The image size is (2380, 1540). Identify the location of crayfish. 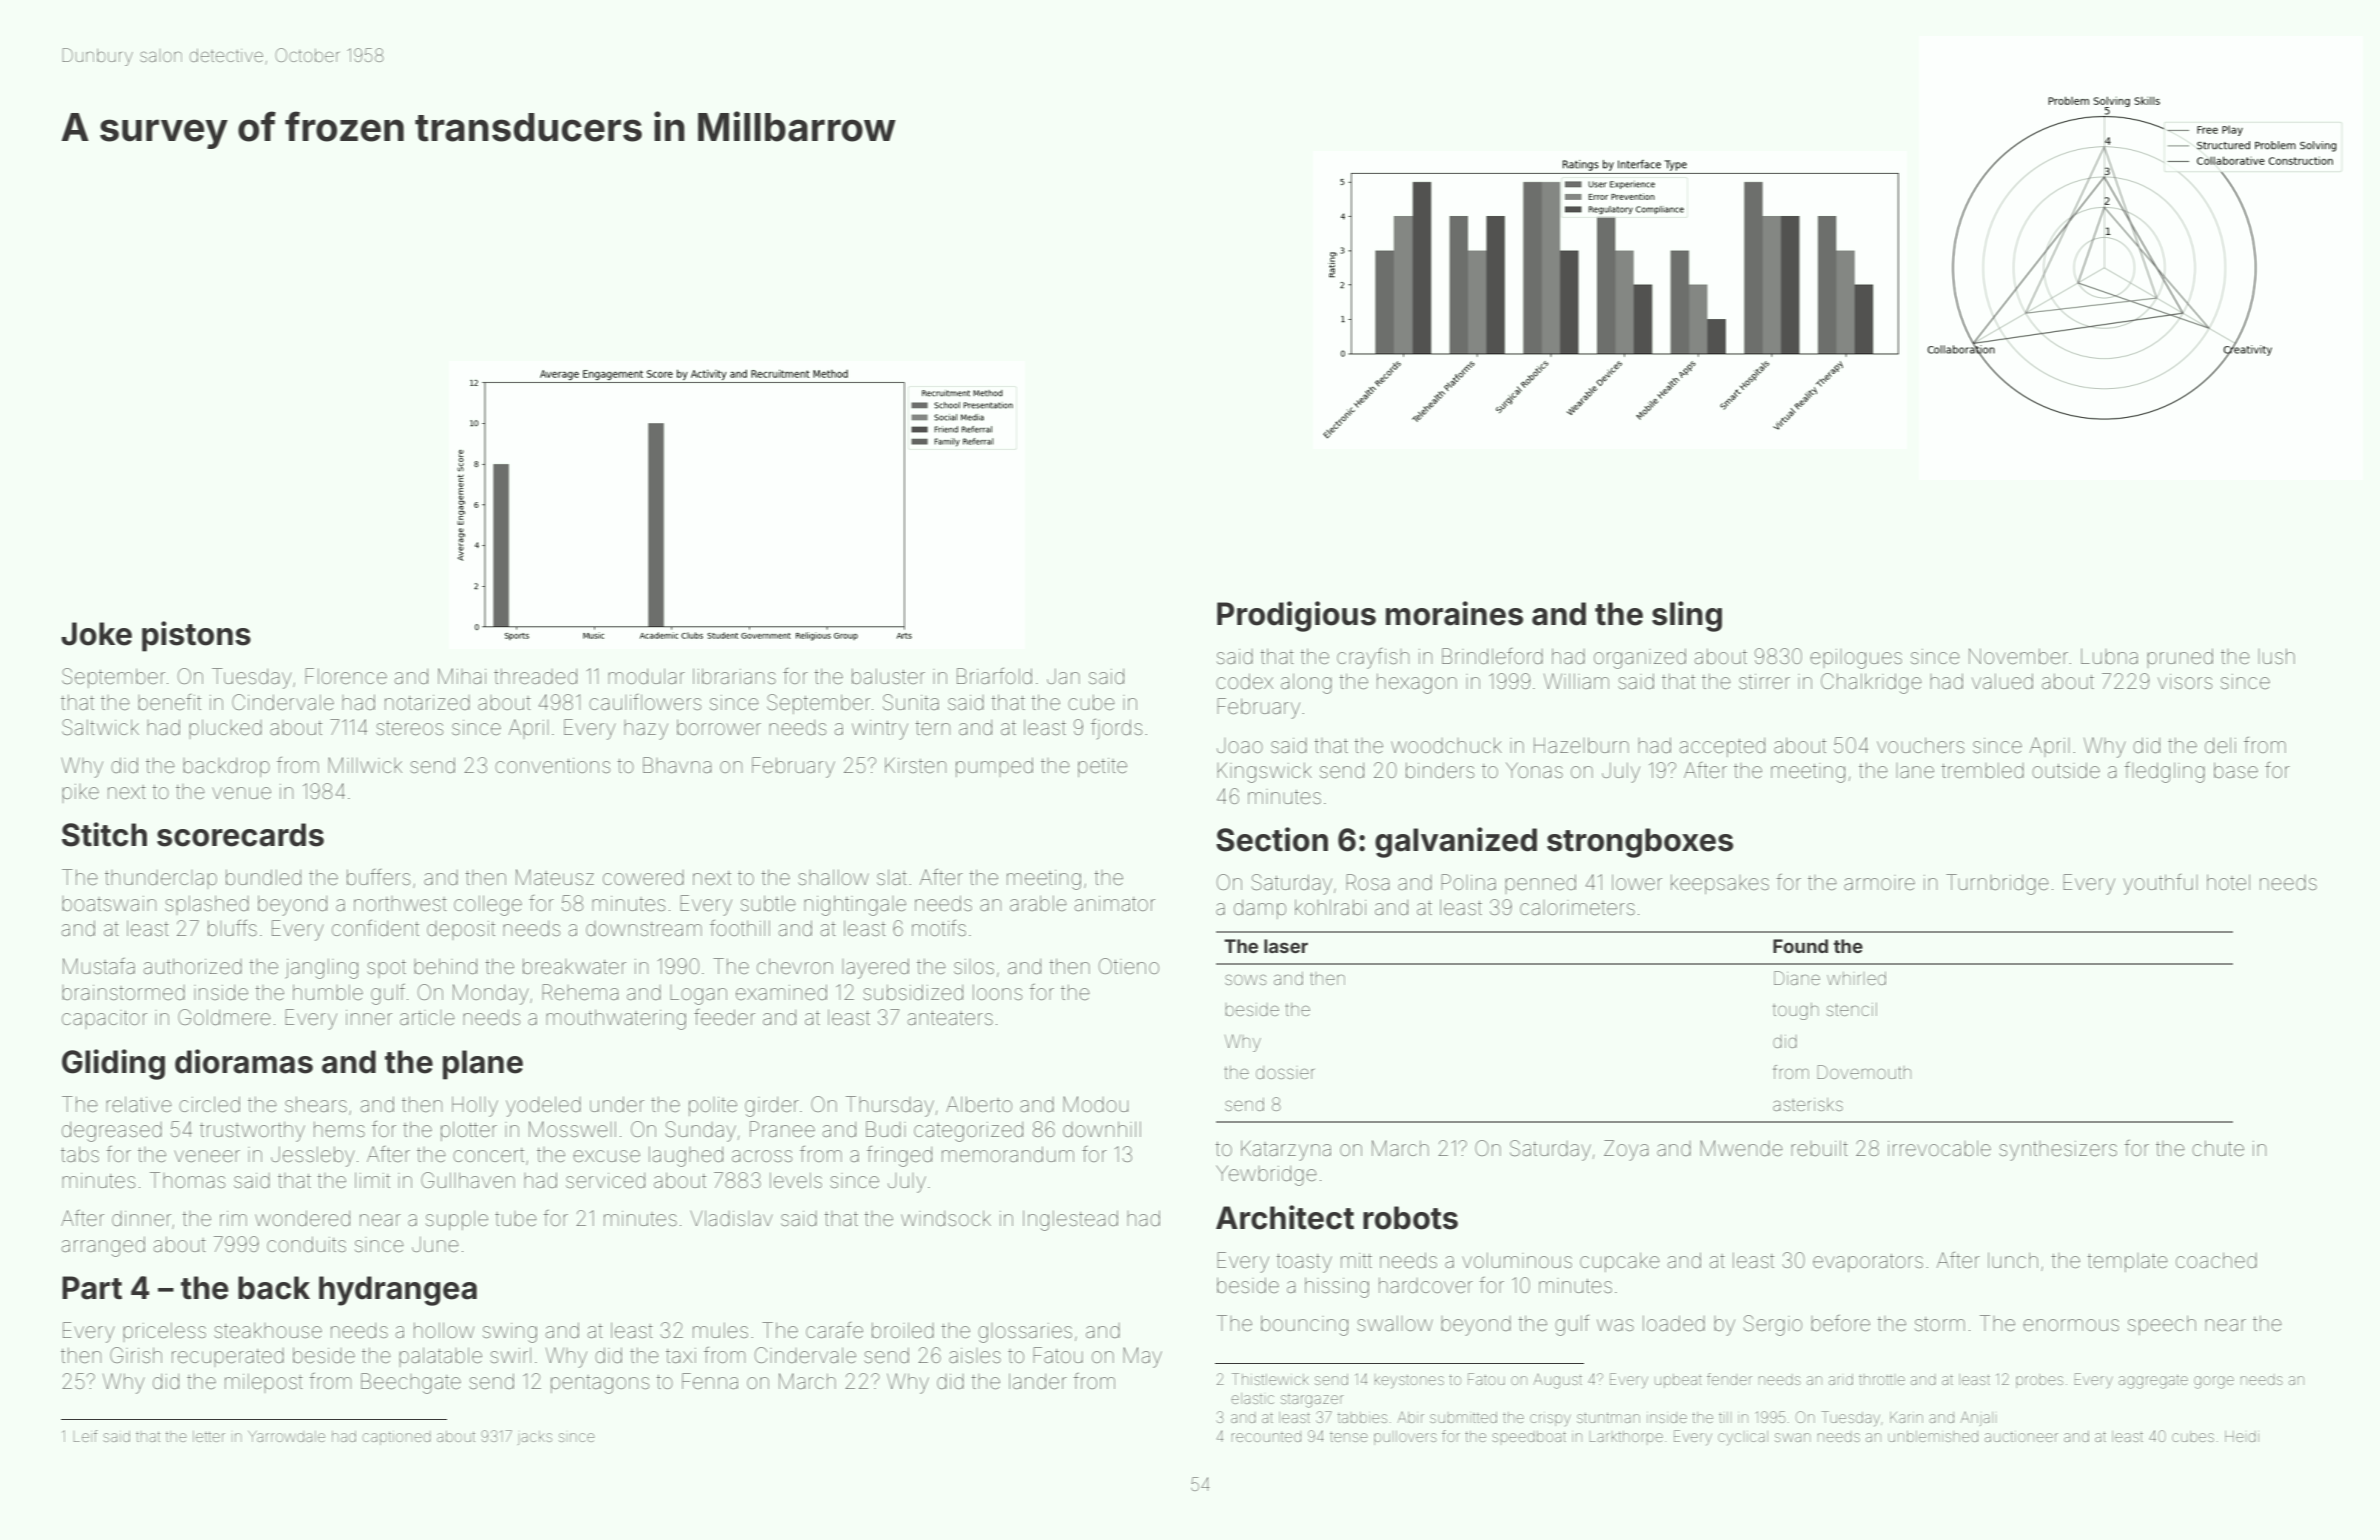
(1373, 658).
